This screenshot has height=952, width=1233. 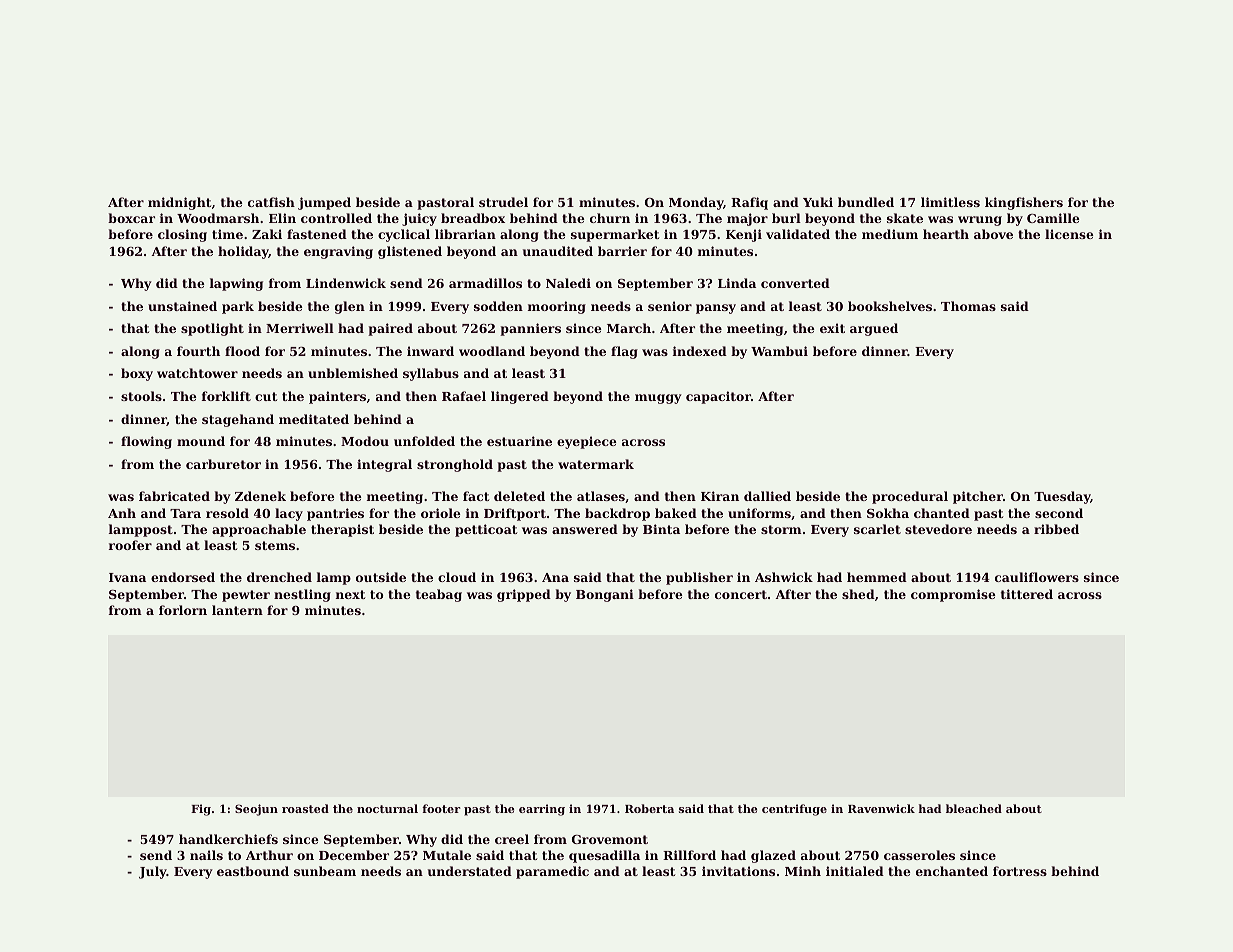 What do you see at coordinates (696, 203) in the screenshot?
I see `Monday` at bounding box center [696, 203].
